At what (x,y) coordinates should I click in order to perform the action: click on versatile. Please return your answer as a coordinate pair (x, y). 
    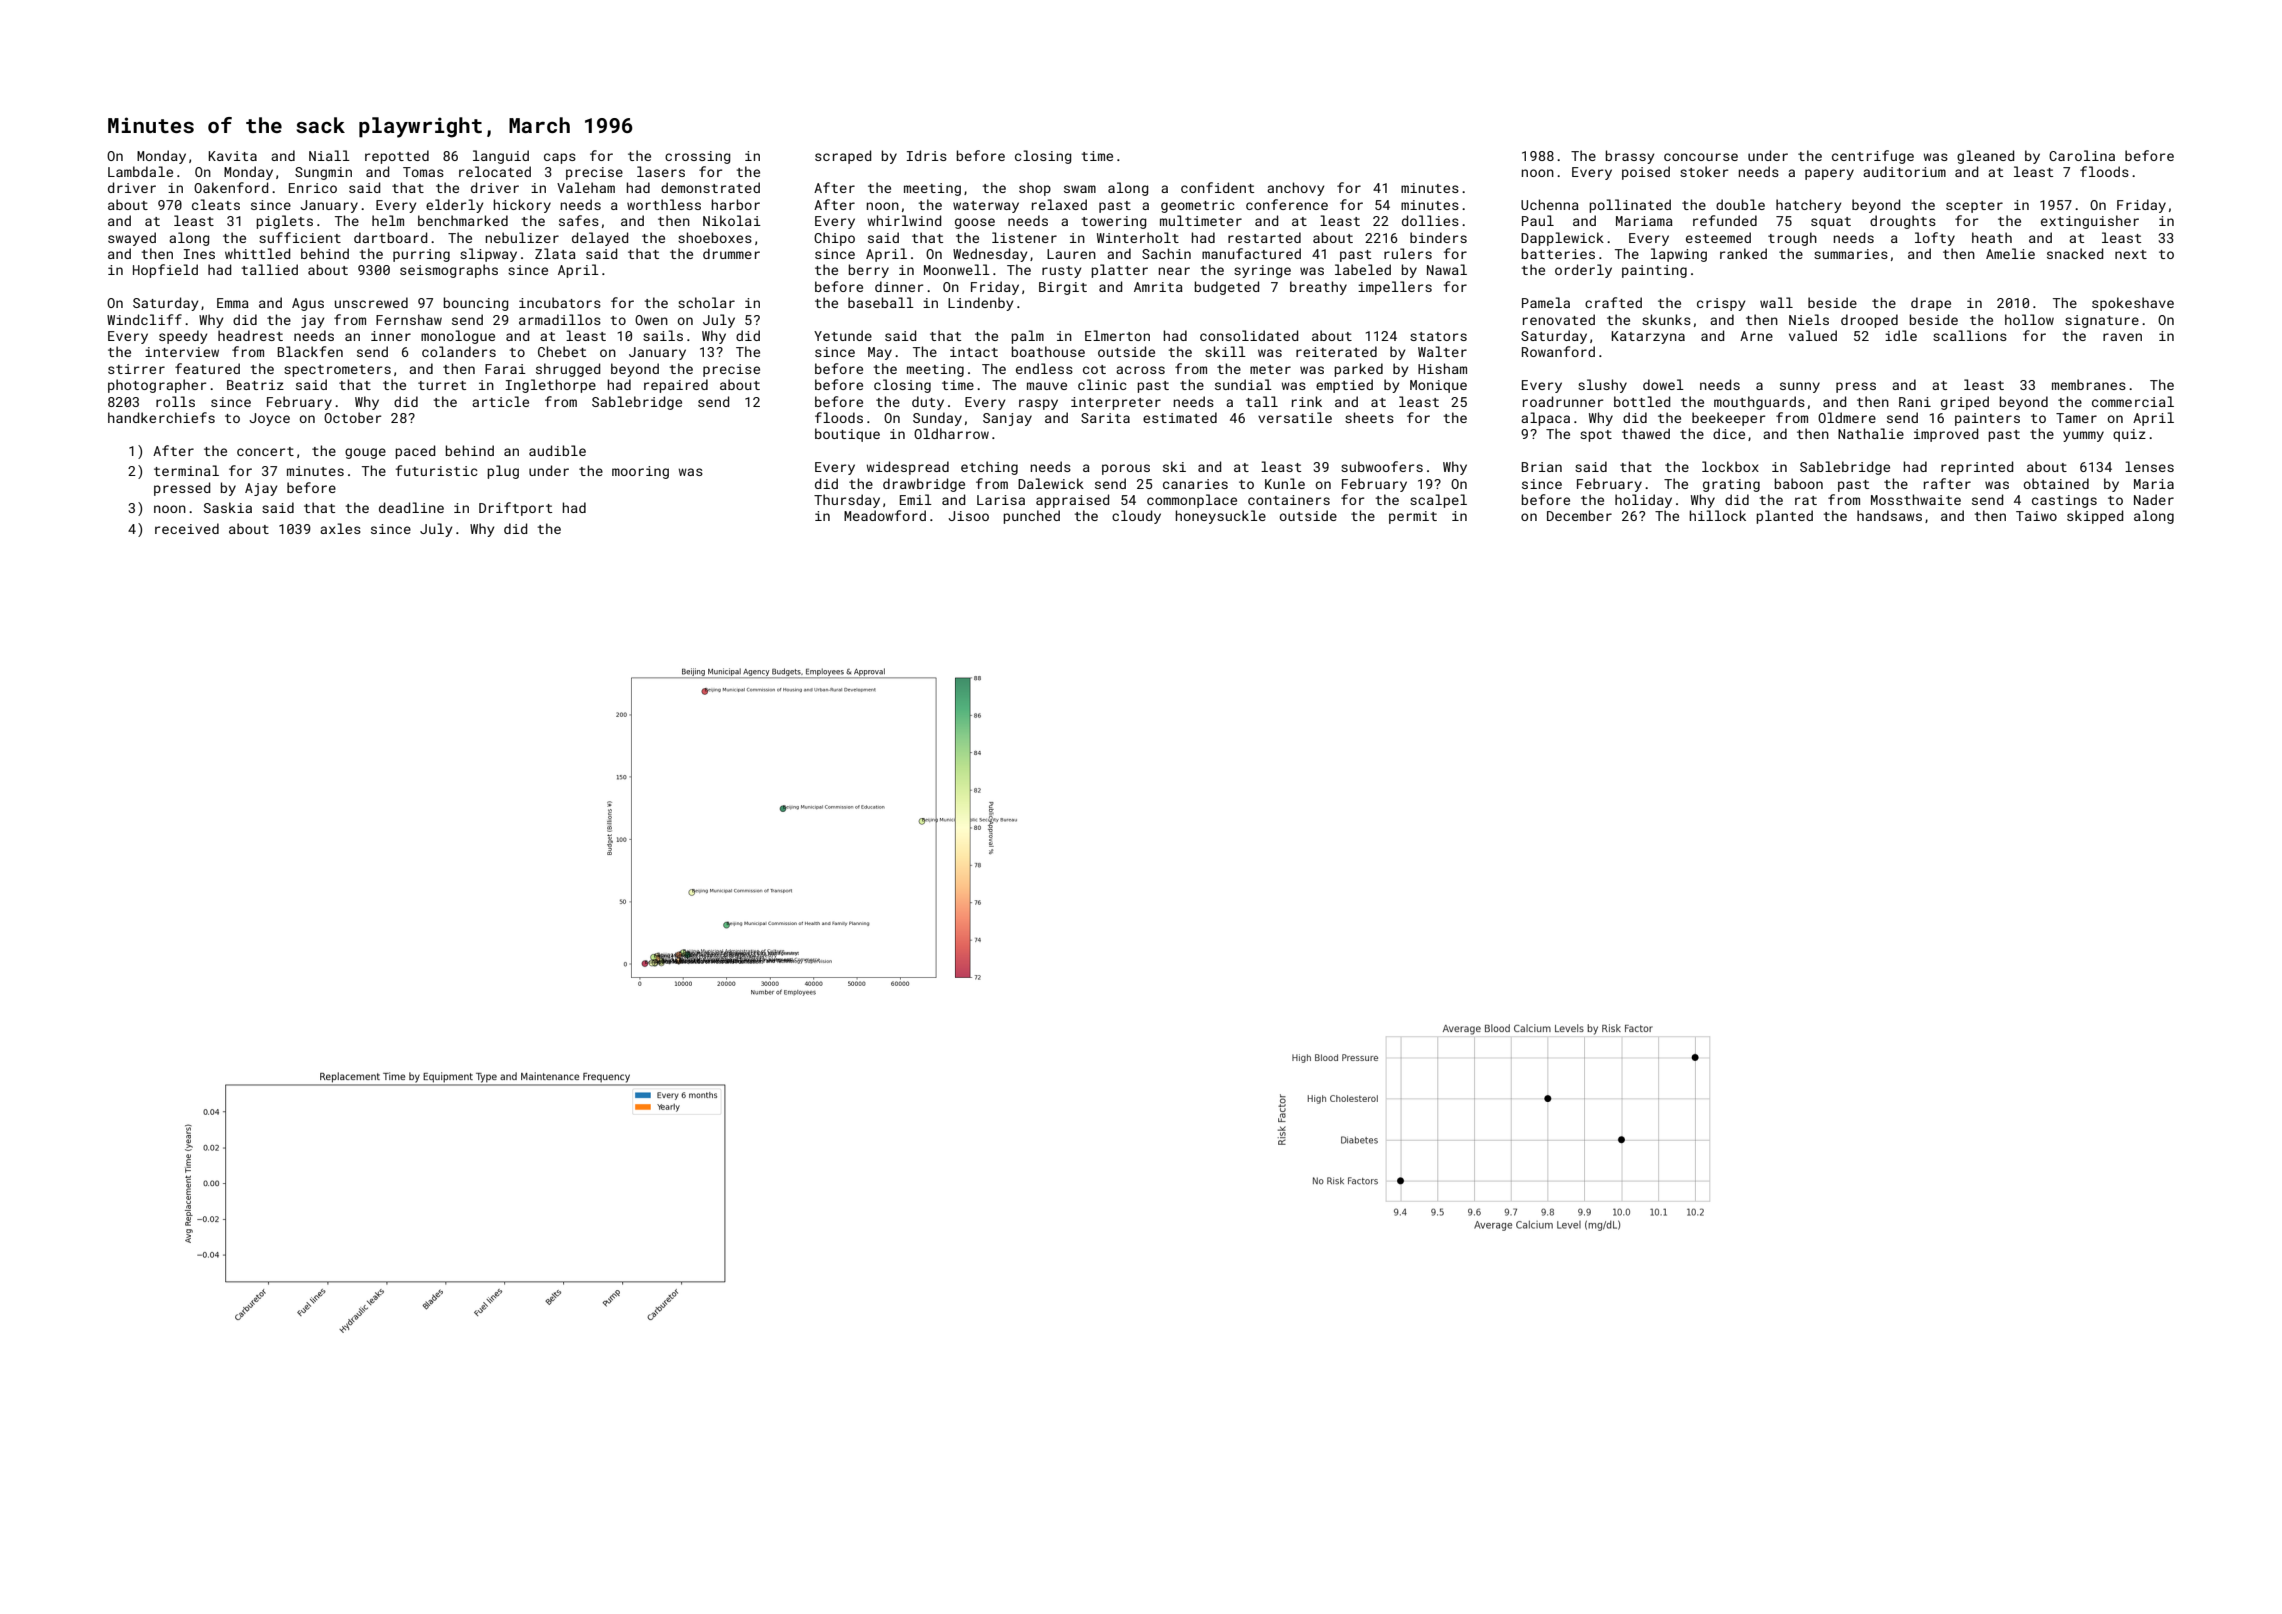
    Looking at the image, I should click on (1295, 417).
